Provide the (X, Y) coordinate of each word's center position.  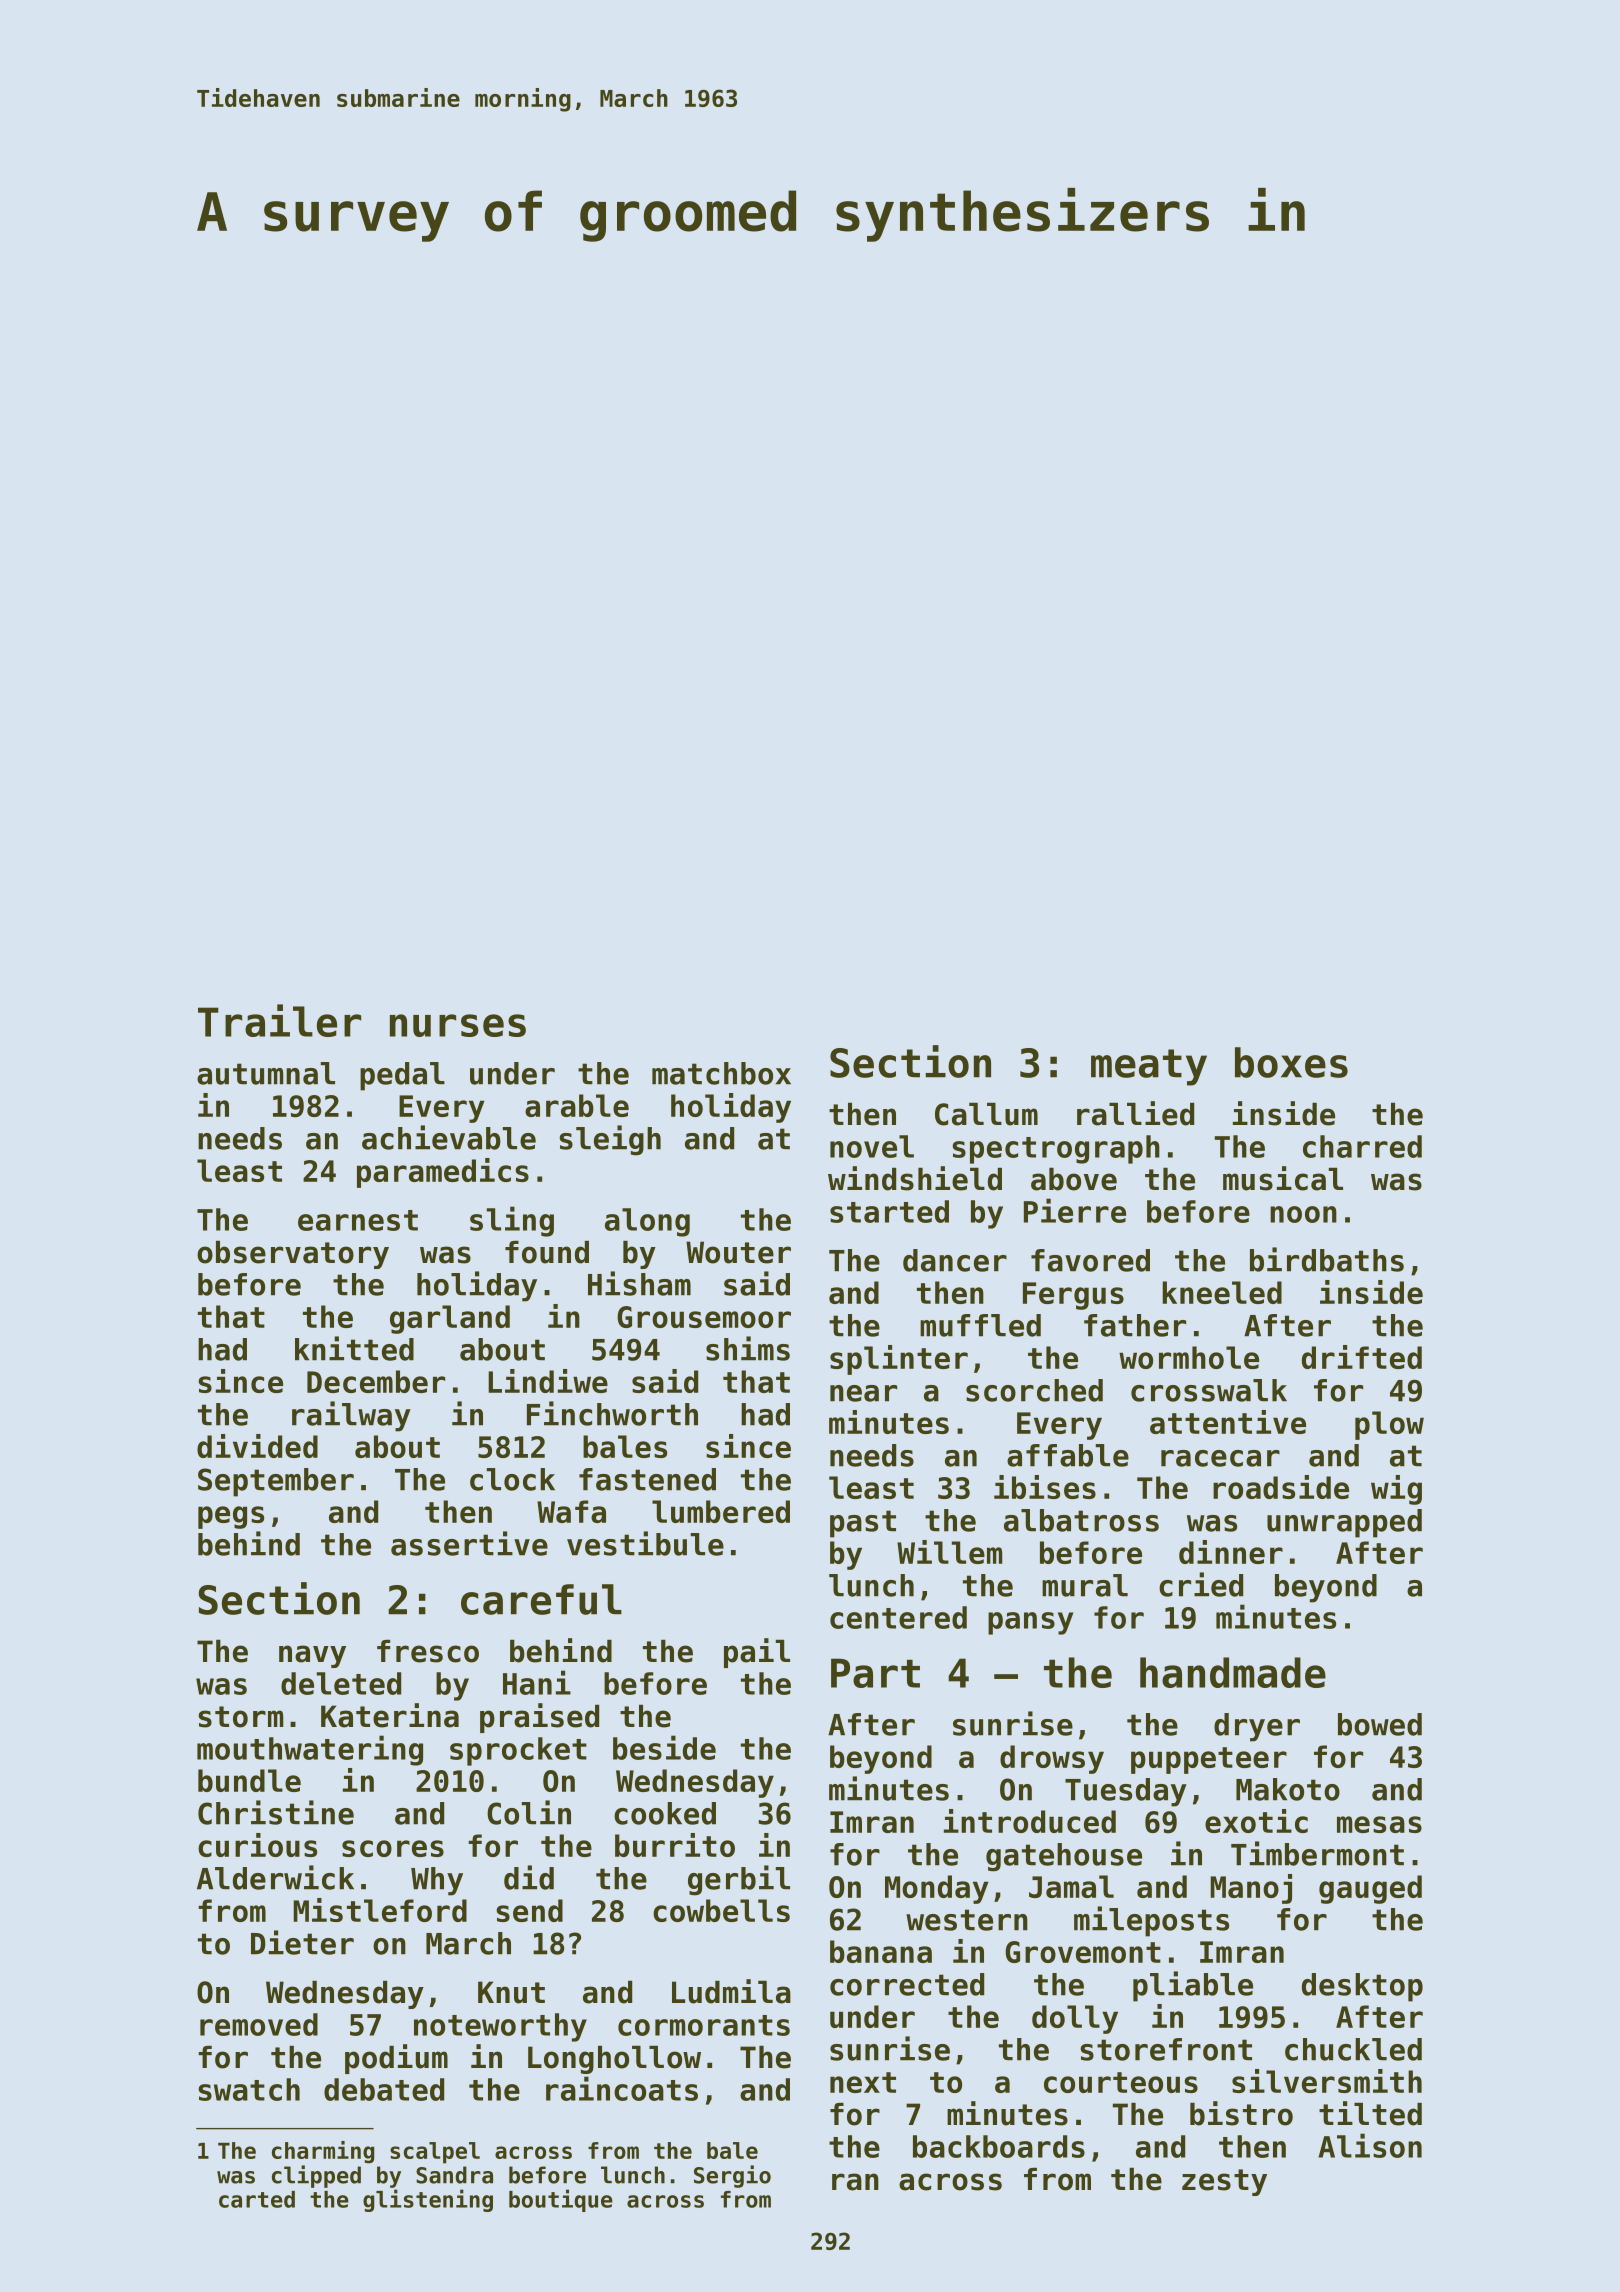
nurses (458, 1025)
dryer (1257, 1727)
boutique (561, 2200)
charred (1362, 1146)
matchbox (721, 1073)
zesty (1224, 2182)
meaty (1149, 1067)
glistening (428, 2200)
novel (872, 1146)
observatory (293, 1255)
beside (664, 1747)
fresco (428, 1651)
